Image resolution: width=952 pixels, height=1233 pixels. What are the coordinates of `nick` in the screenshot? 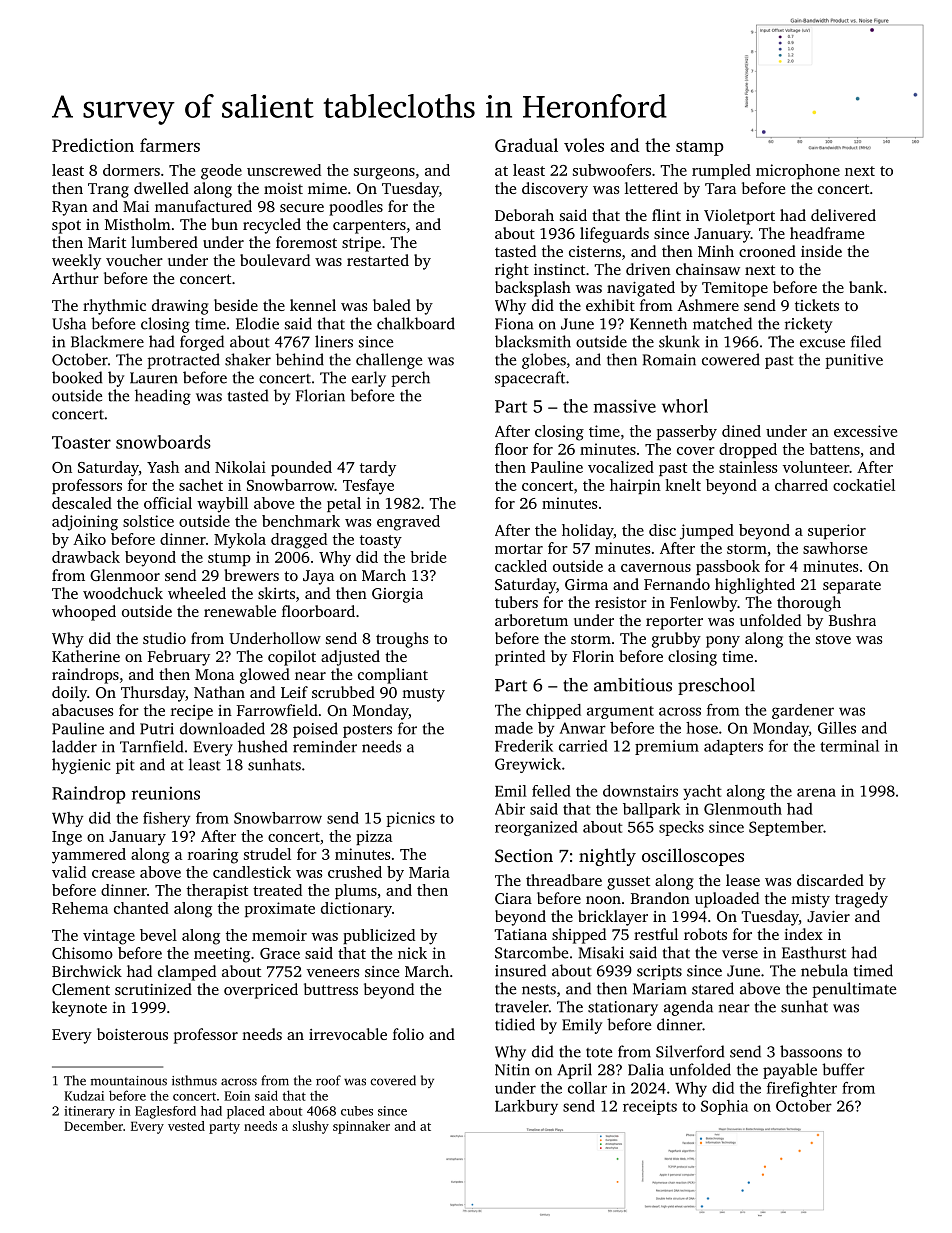 It's located at (412, 953).
